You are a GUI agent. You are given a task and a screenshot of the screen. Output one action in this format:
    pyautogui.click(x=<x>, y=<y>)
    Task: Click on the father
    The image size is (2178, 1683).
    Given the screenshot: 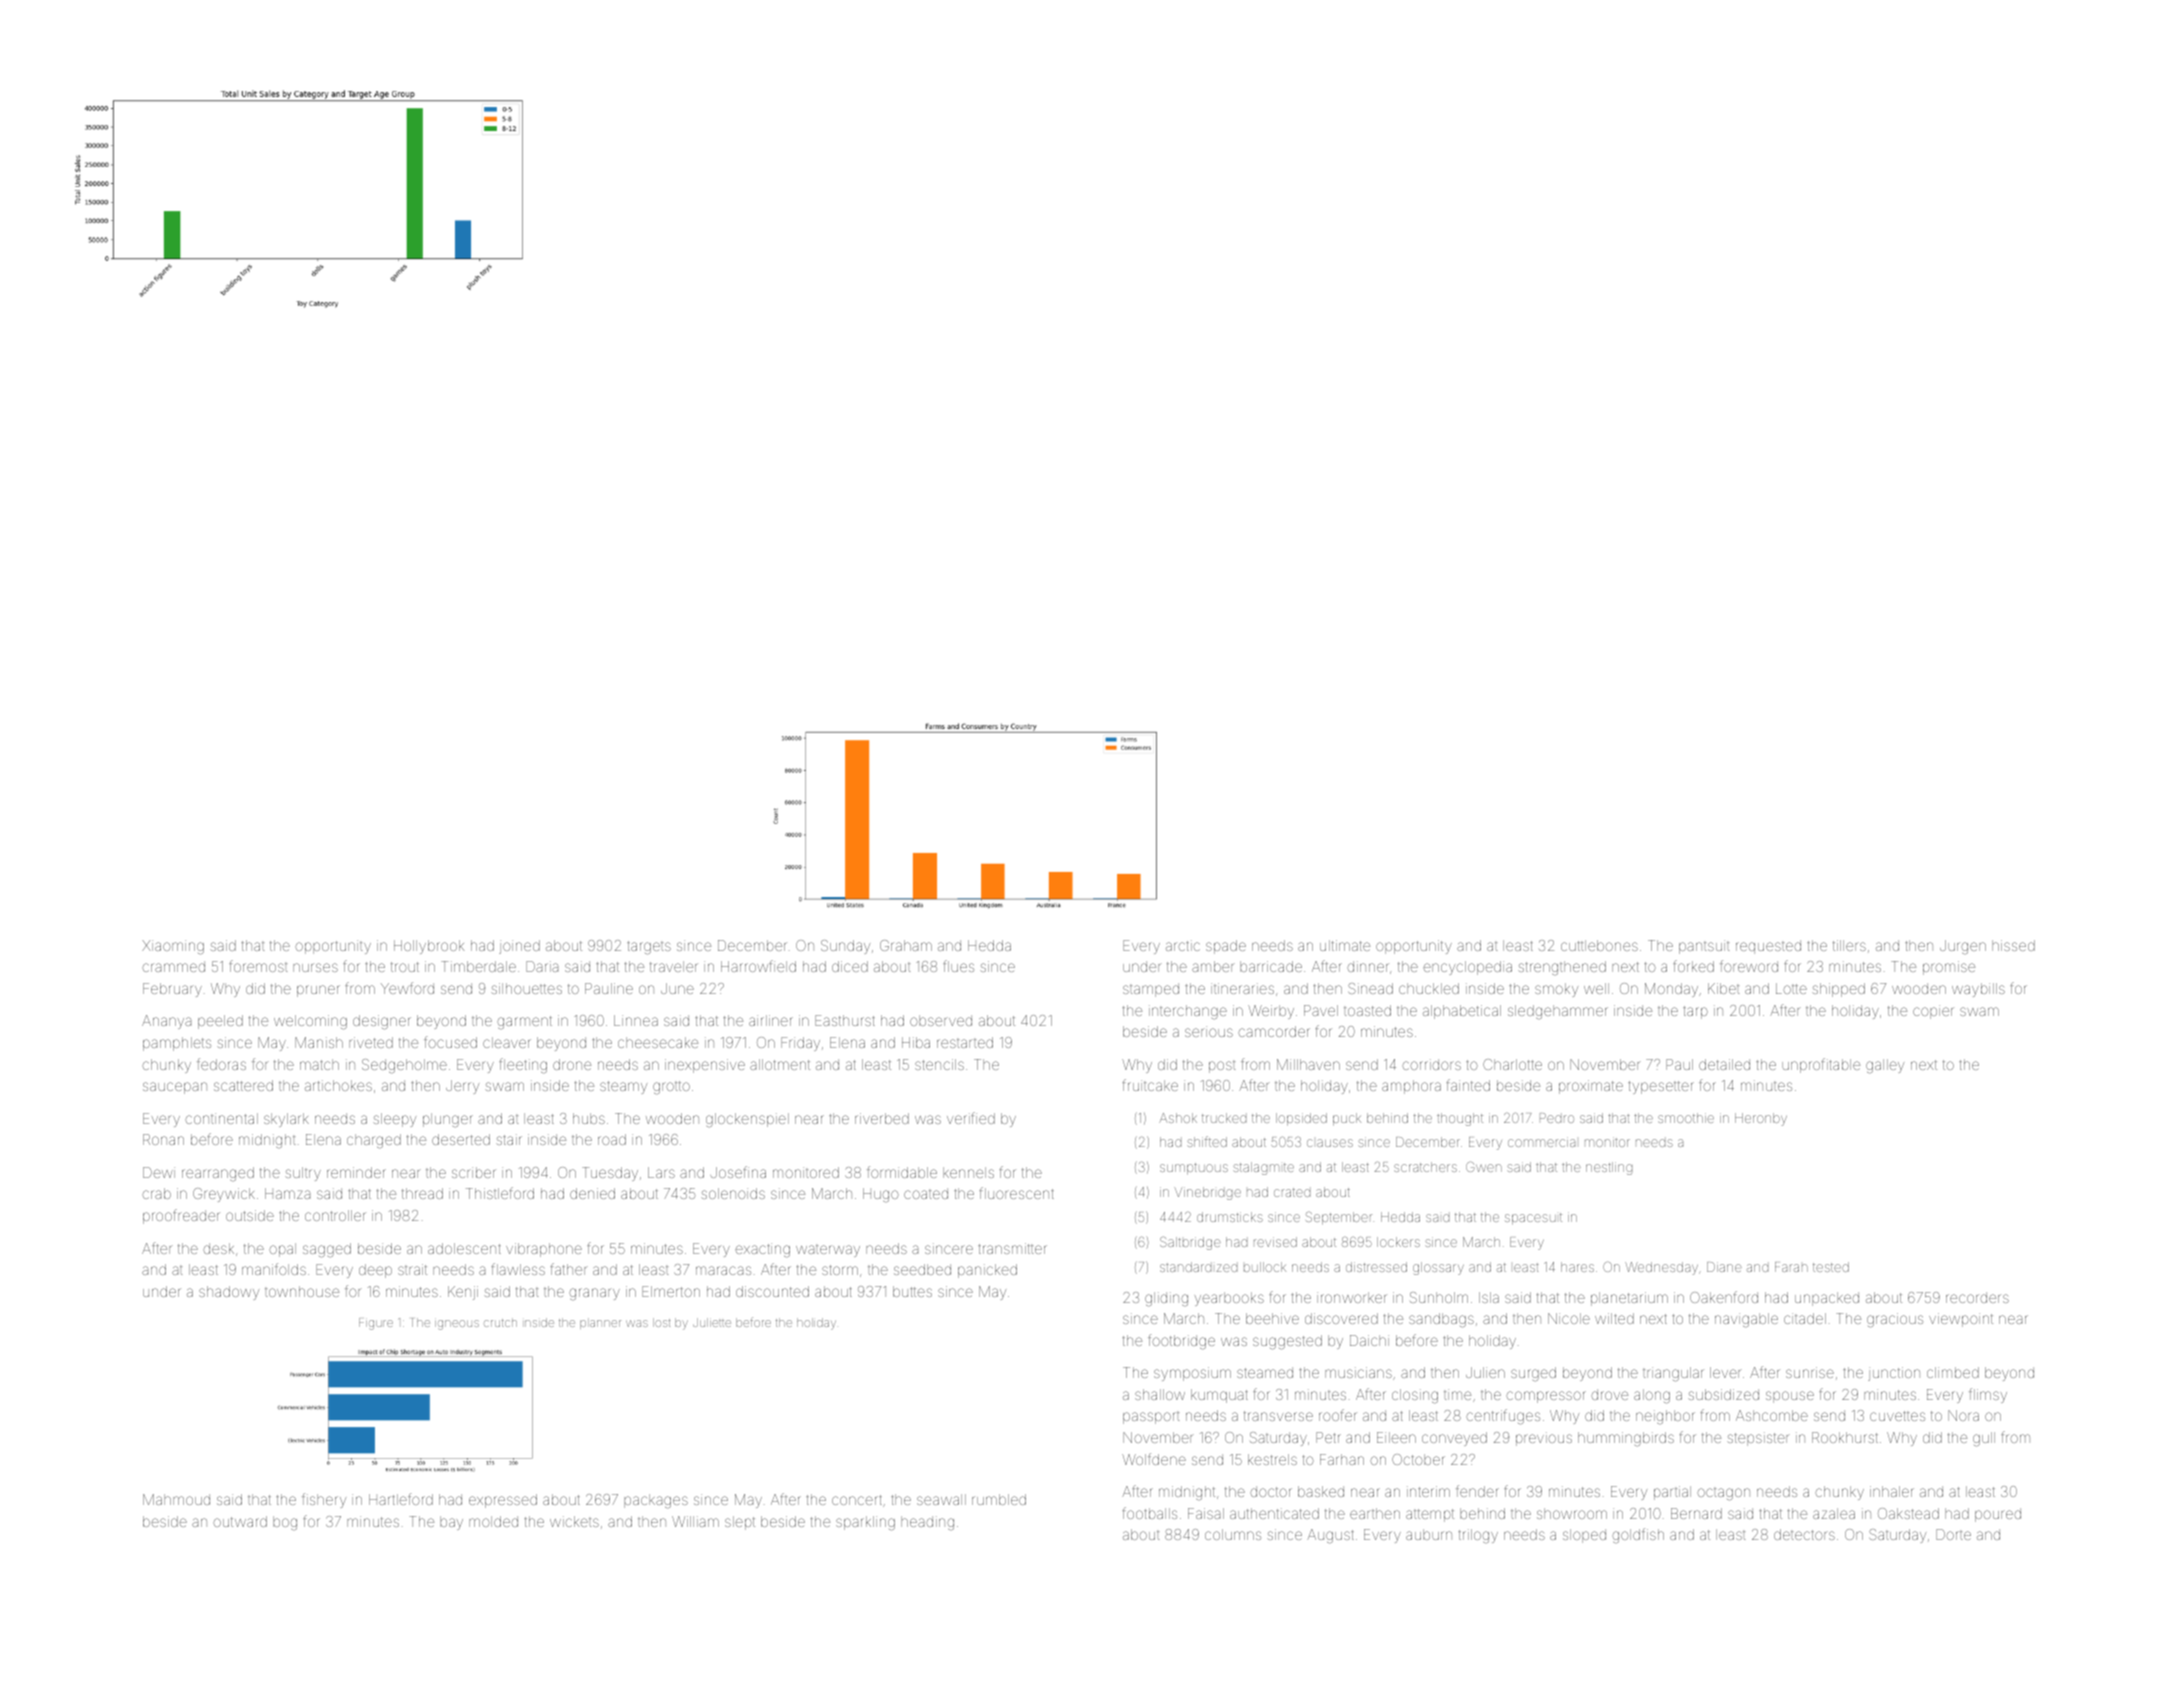 What is the action you would take?
    pyautogui.click(x=569, y=1269)
